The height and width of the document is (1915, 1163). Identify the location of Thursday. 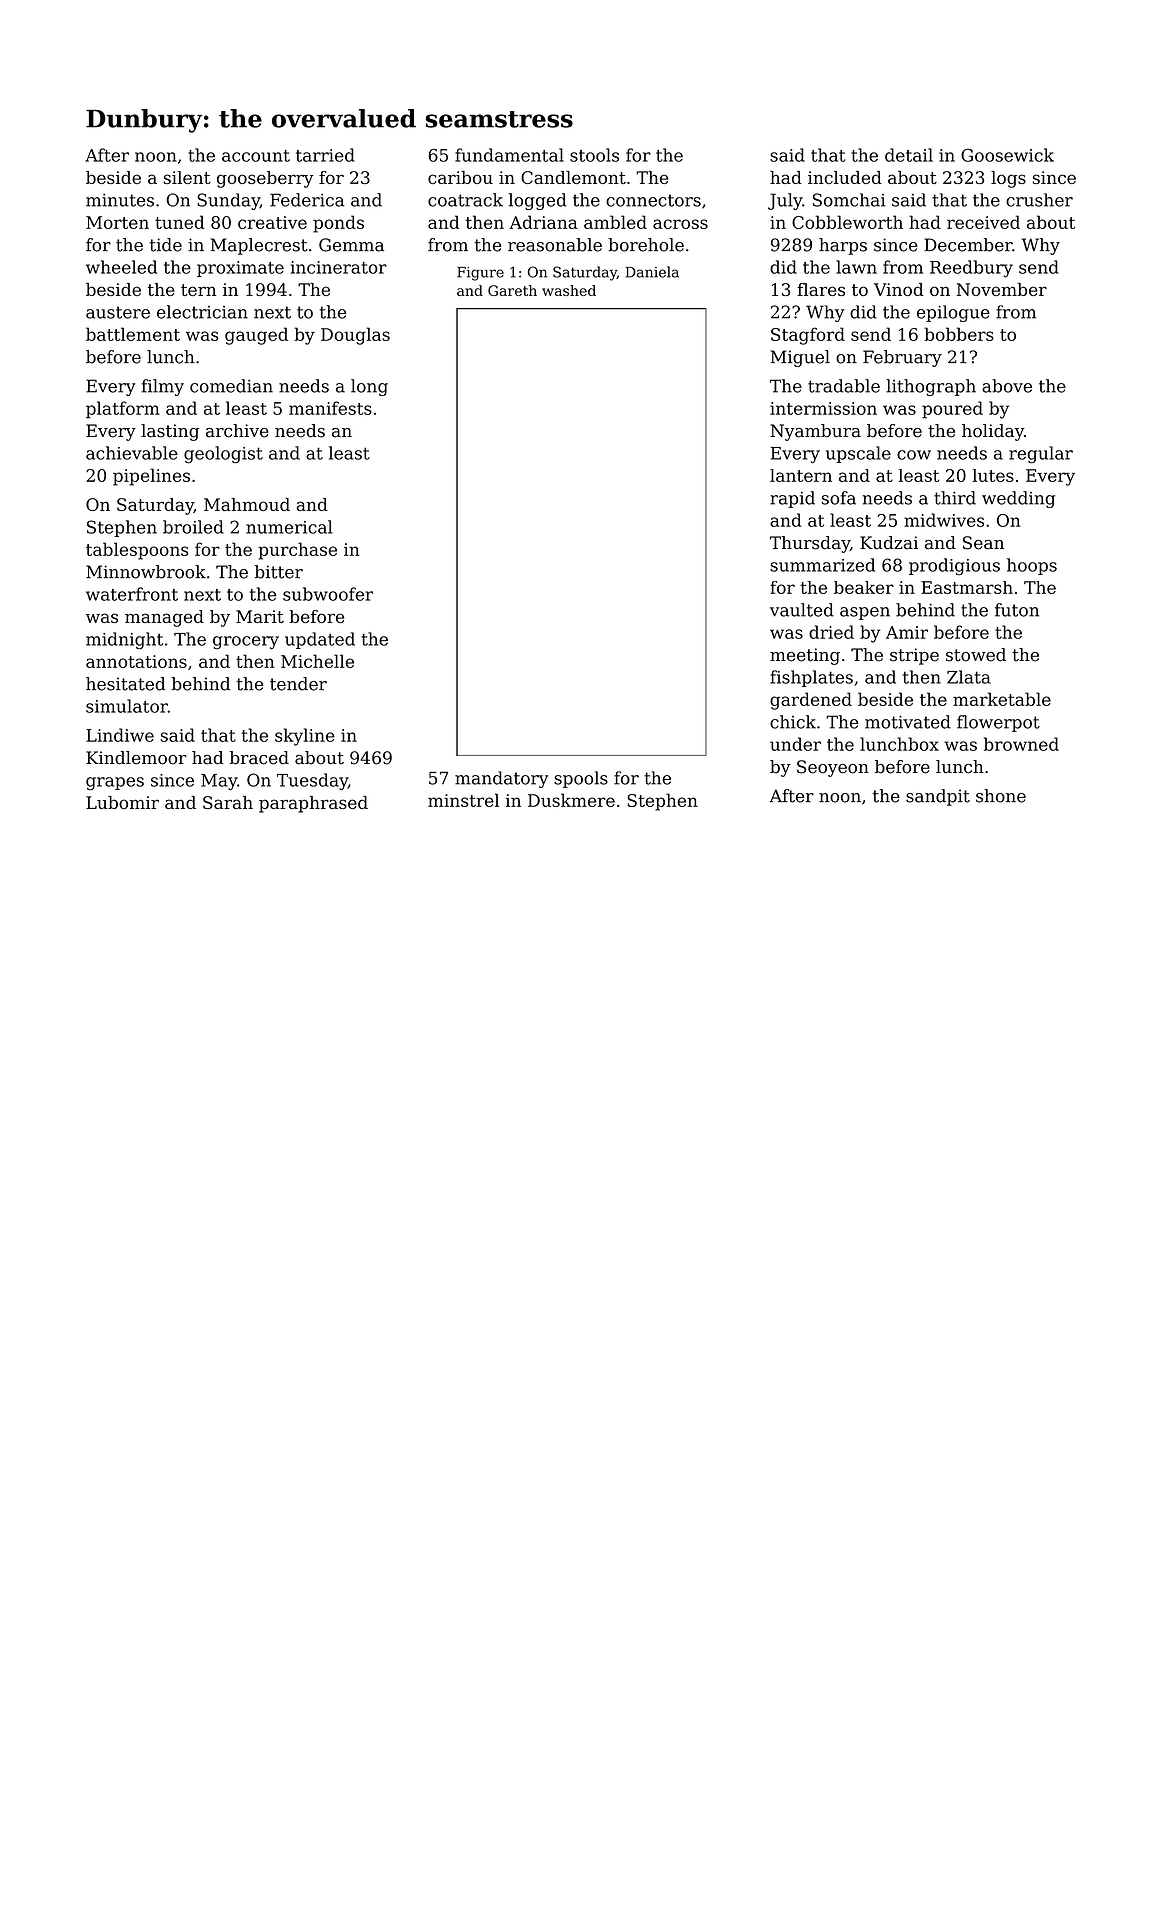
(810, 544).
